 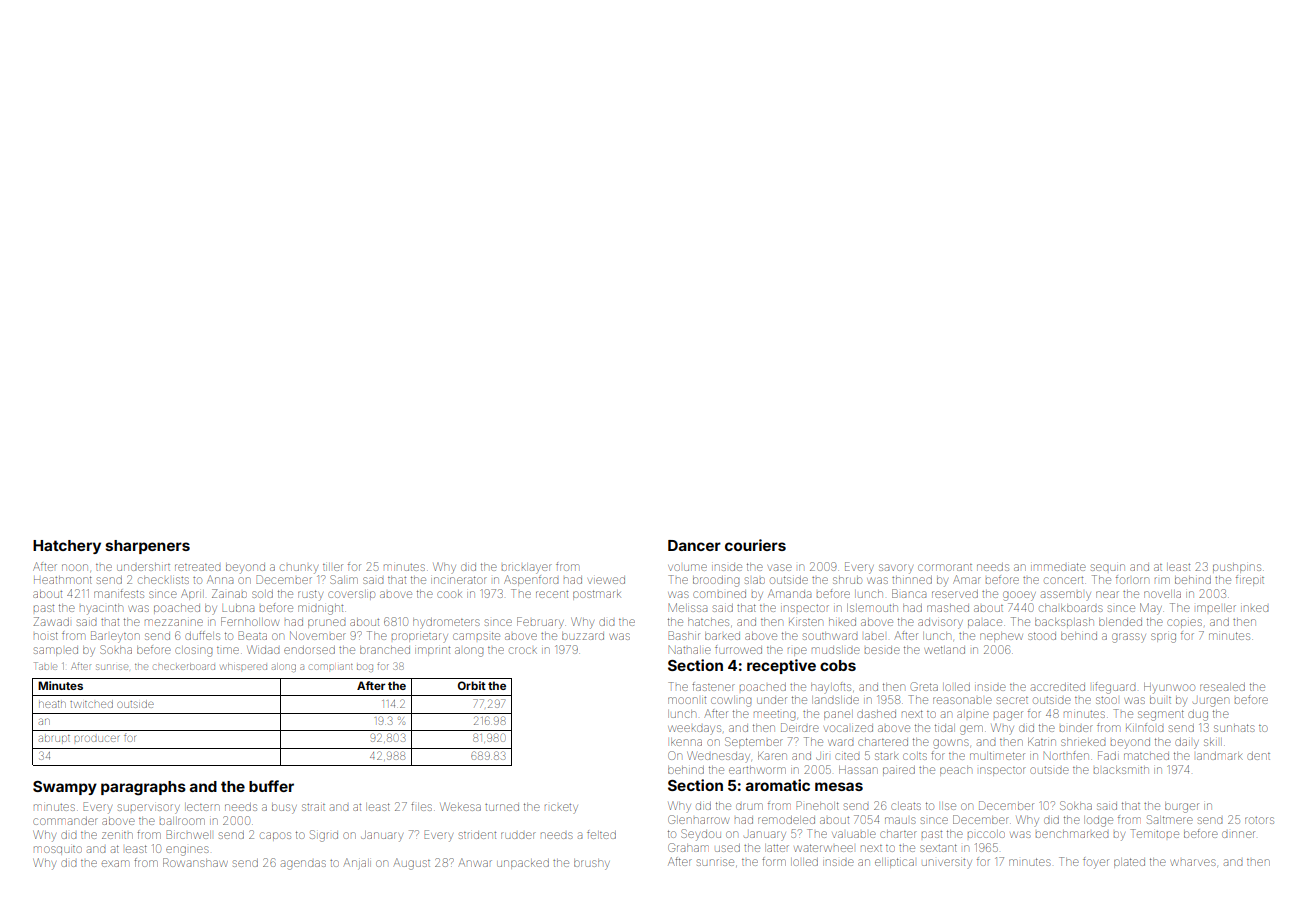 What do you see at coordinates (836, 650) in the screenshot?
I see `mudslide` at bounding box center [836, 650].
